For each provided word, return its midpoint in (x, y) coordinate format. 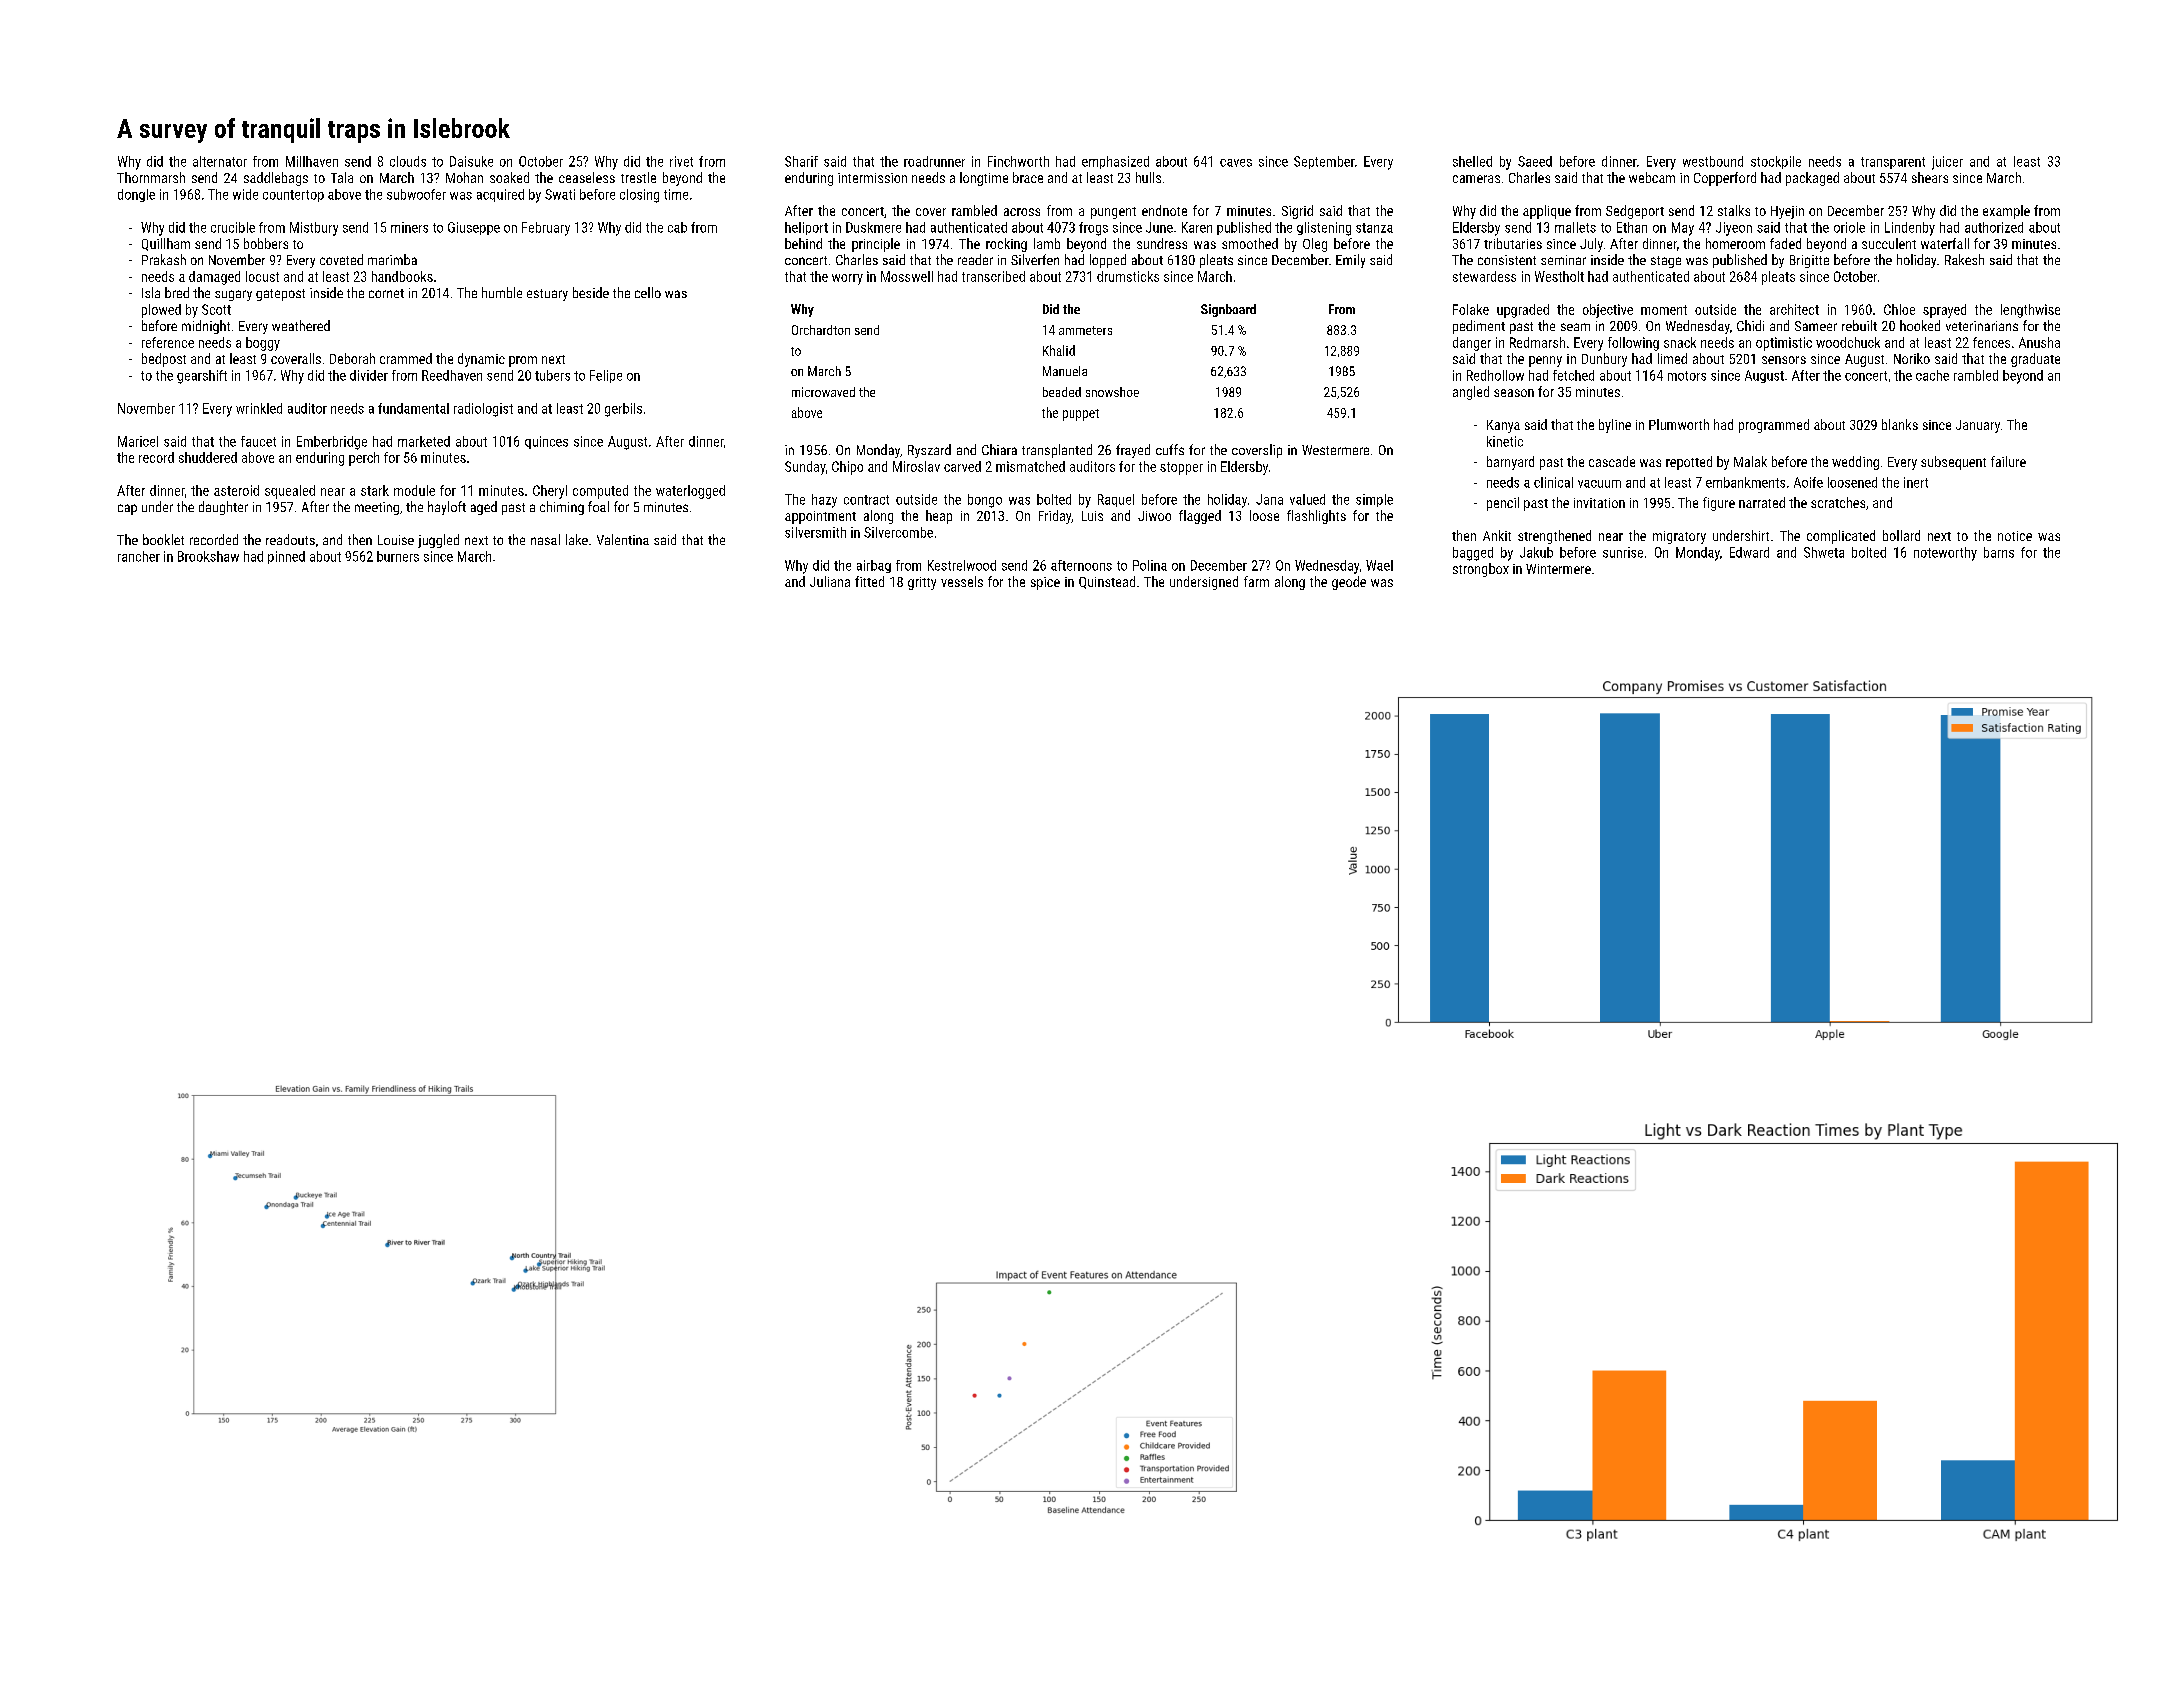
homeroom (1735, 243)
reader (975, 259)
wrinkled (259, 408)
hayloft (447, 508)
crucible (233, 227)
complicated (1841, 537)
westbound (1713, 161)
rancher (139, 556)
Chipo (847, 468)
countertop (293, 196)
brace (1028, 177)
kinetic (1505, 441)
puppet (1081, 415)
